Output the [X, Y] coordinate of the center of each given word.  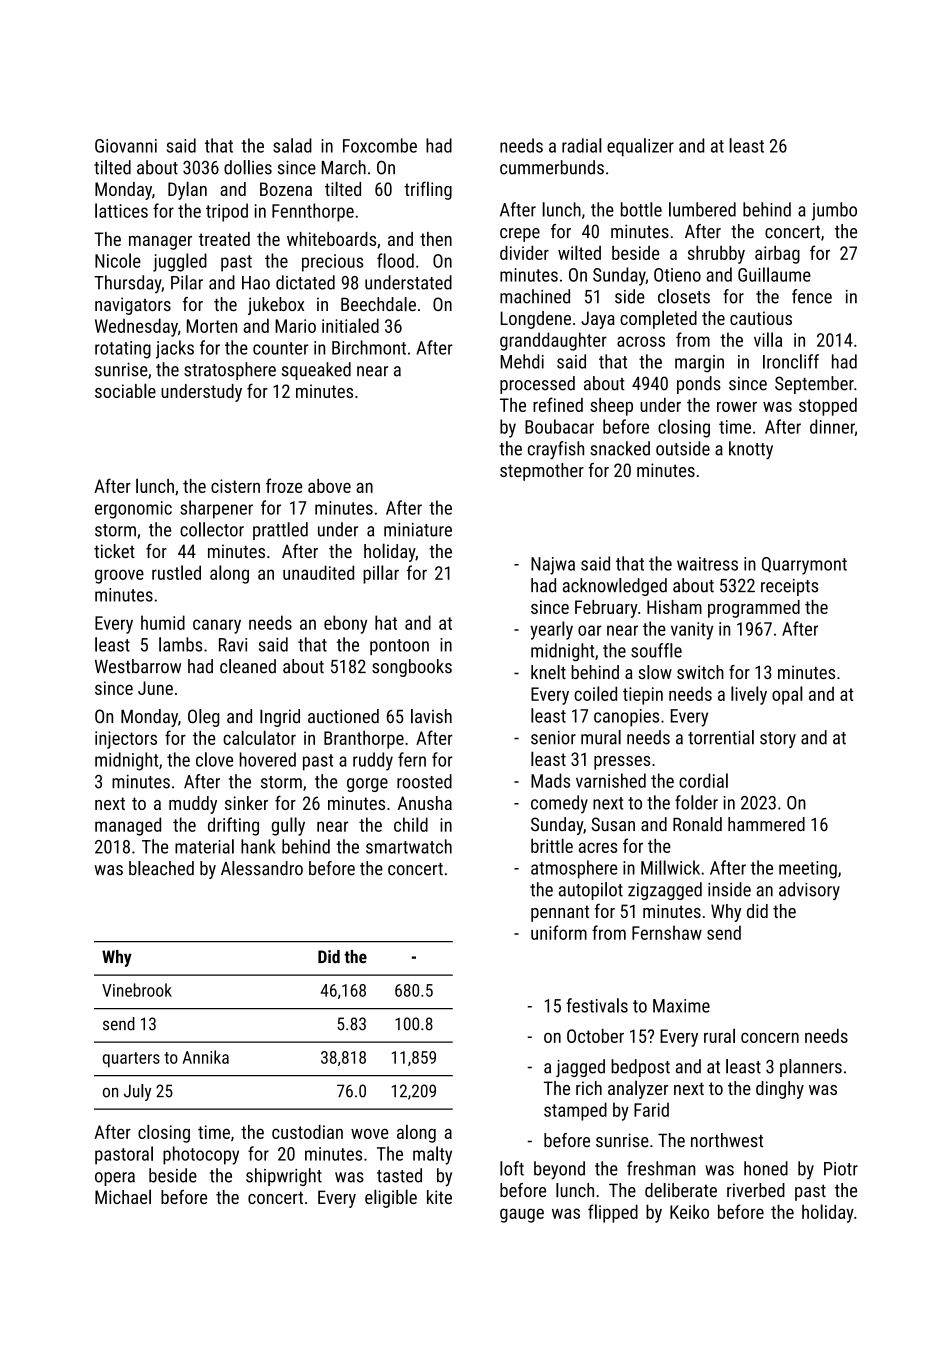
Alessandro [262, 868]
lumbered [702, 209]
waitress [707, 564]
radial [582, 145]
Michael [123, 1196]
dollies [248, 167]
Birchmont [369, 347]
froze [284, 485]
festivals [597, 1005]
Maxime [681, 1006]
